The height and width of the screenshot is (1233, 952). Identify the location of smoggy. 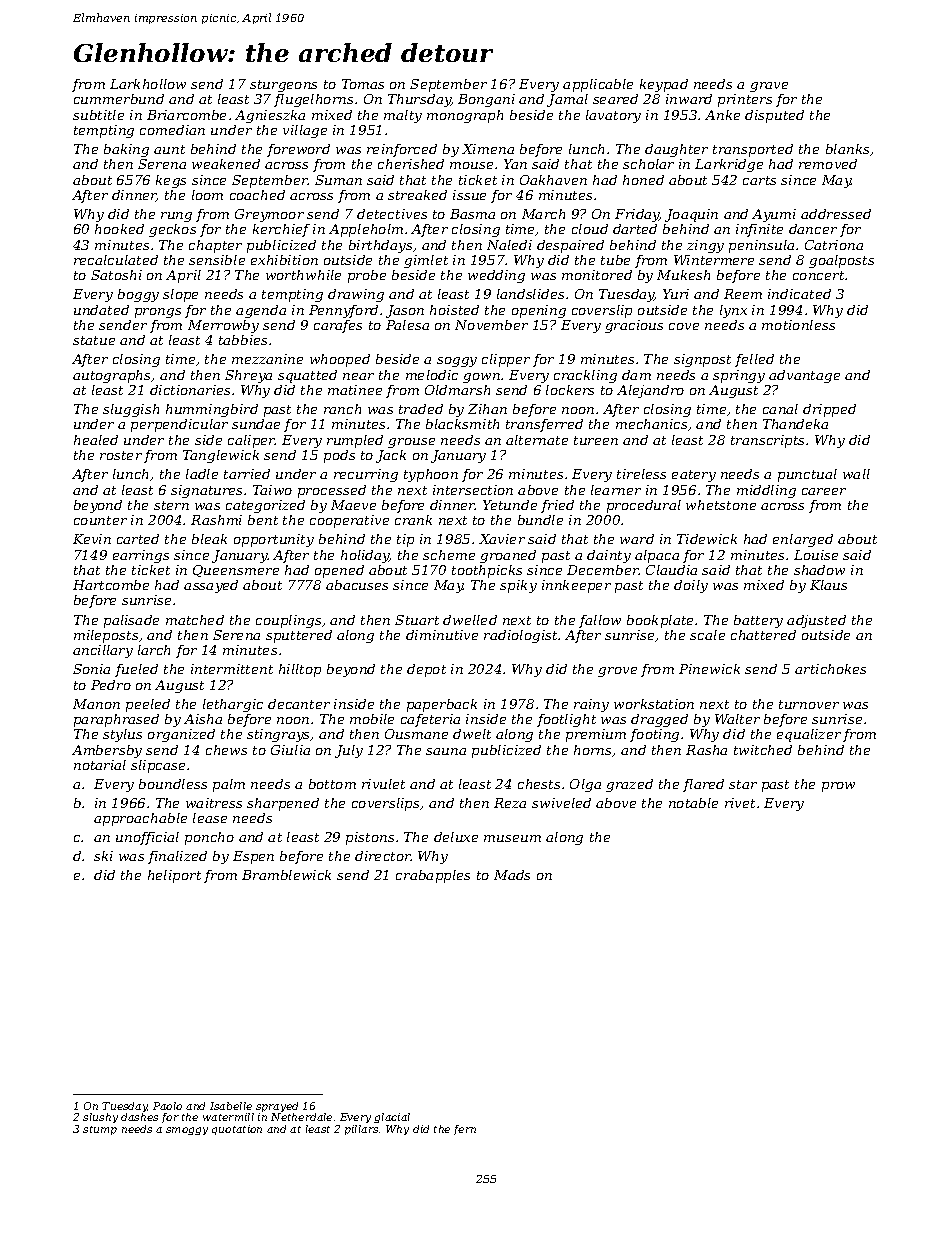
(187, 1131).
